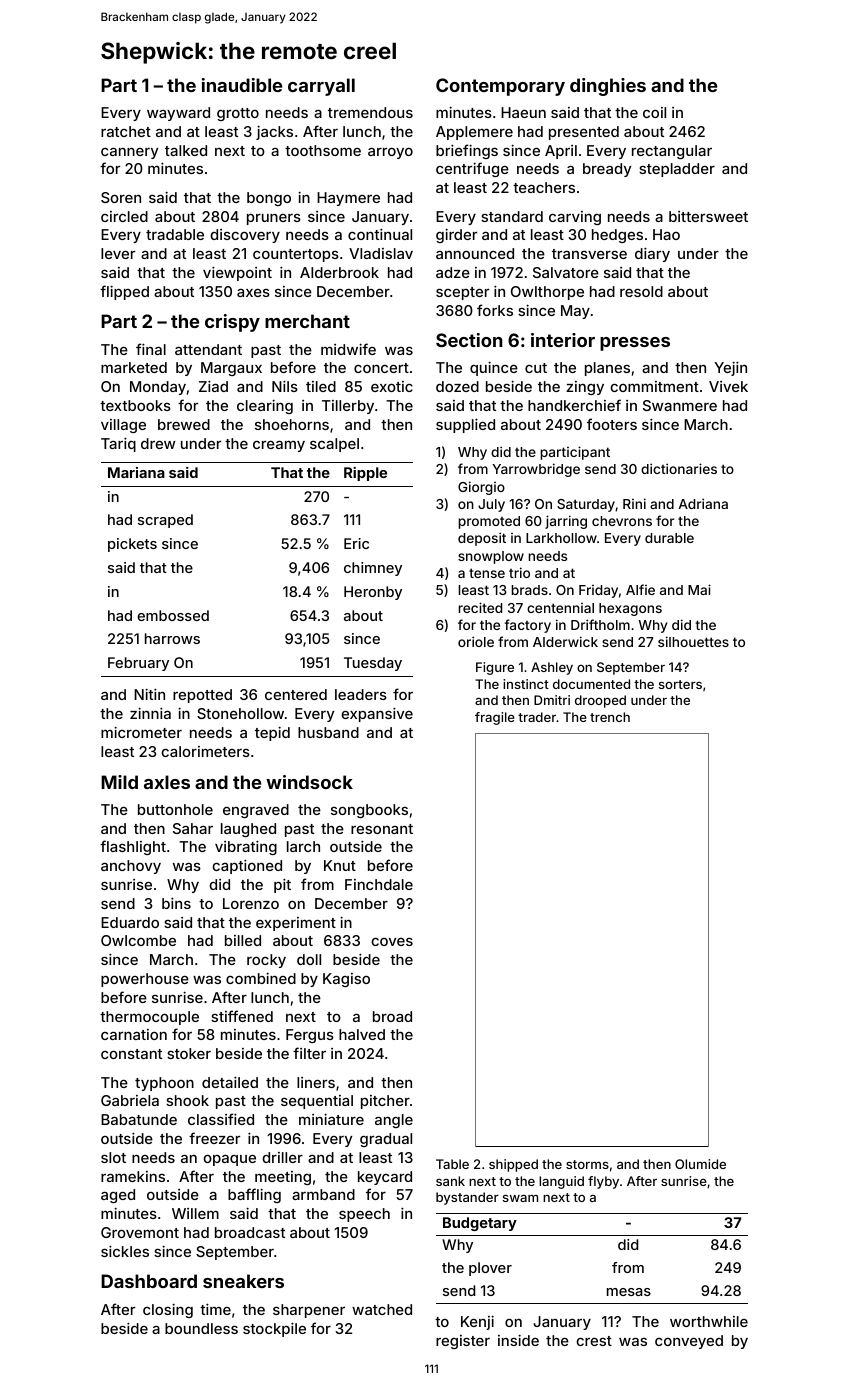 This screenshot has height=1400, width=849. What do you see at coordinates (242, 85) in the screenshot?
I see `inaudible` at bounding box center [242, 85].
